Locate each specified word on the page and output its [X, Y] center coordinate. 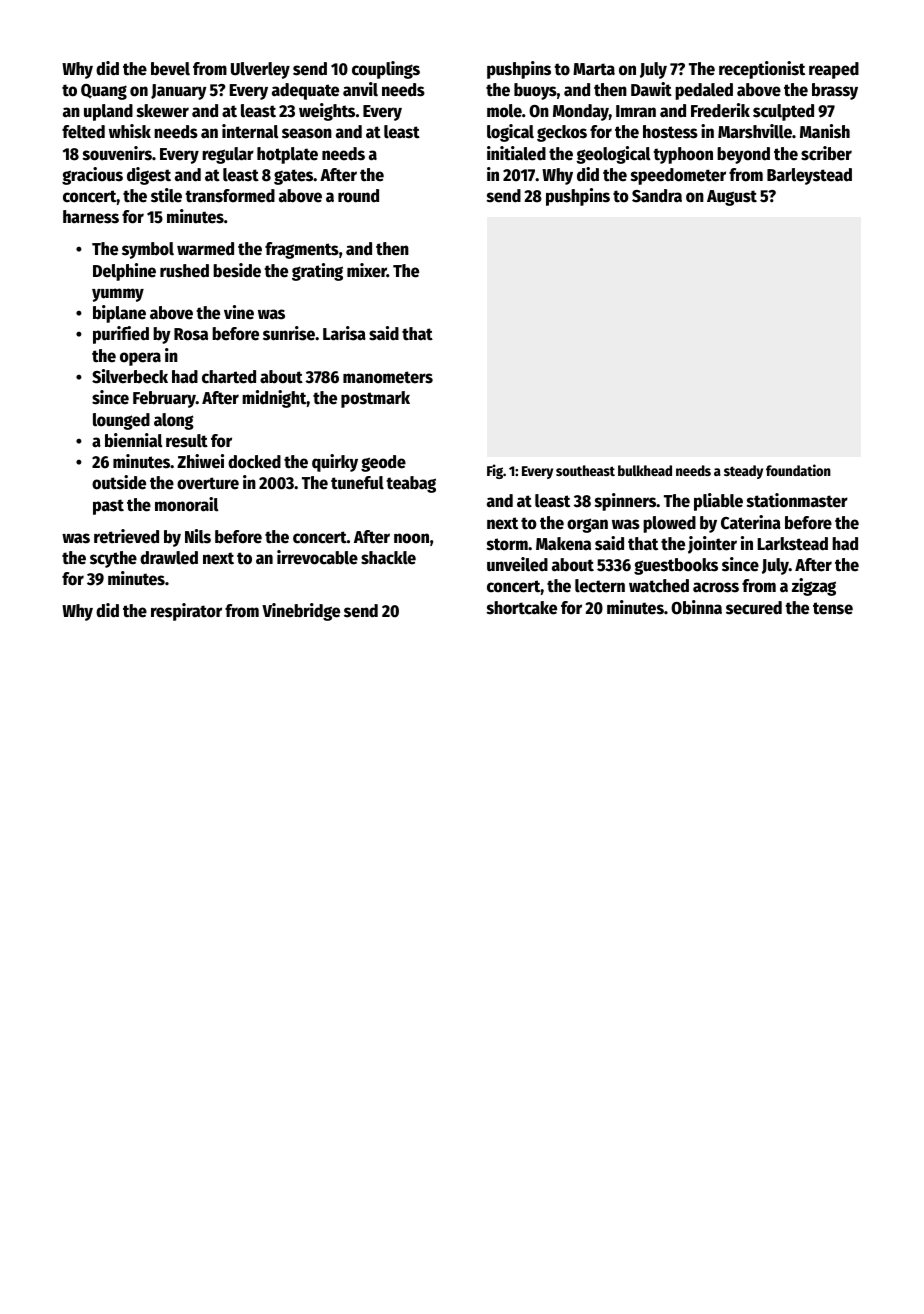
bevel [170, 69]
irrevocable [317, 557]
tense [833, 608]
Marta [594, 69]
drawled [169, 558]
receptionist [762, 70]
